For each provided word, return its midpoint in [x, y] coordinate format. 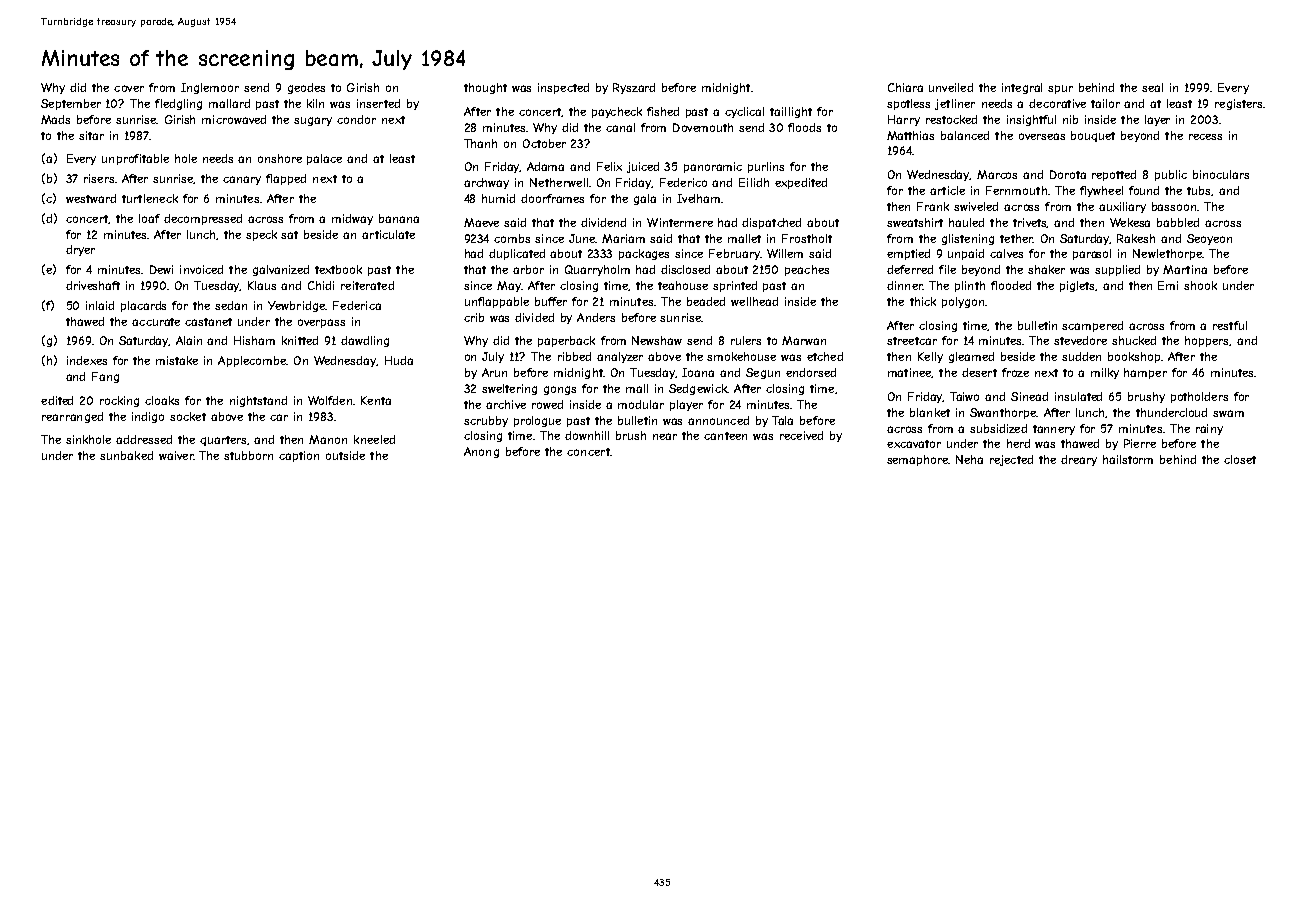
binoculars [1221, 174]
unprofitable [135, 159]
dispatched [771, 223]
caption [299, 456]
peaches [807, 270]
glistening [968, 239]
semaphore [918, 460]
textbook [338, 269]
